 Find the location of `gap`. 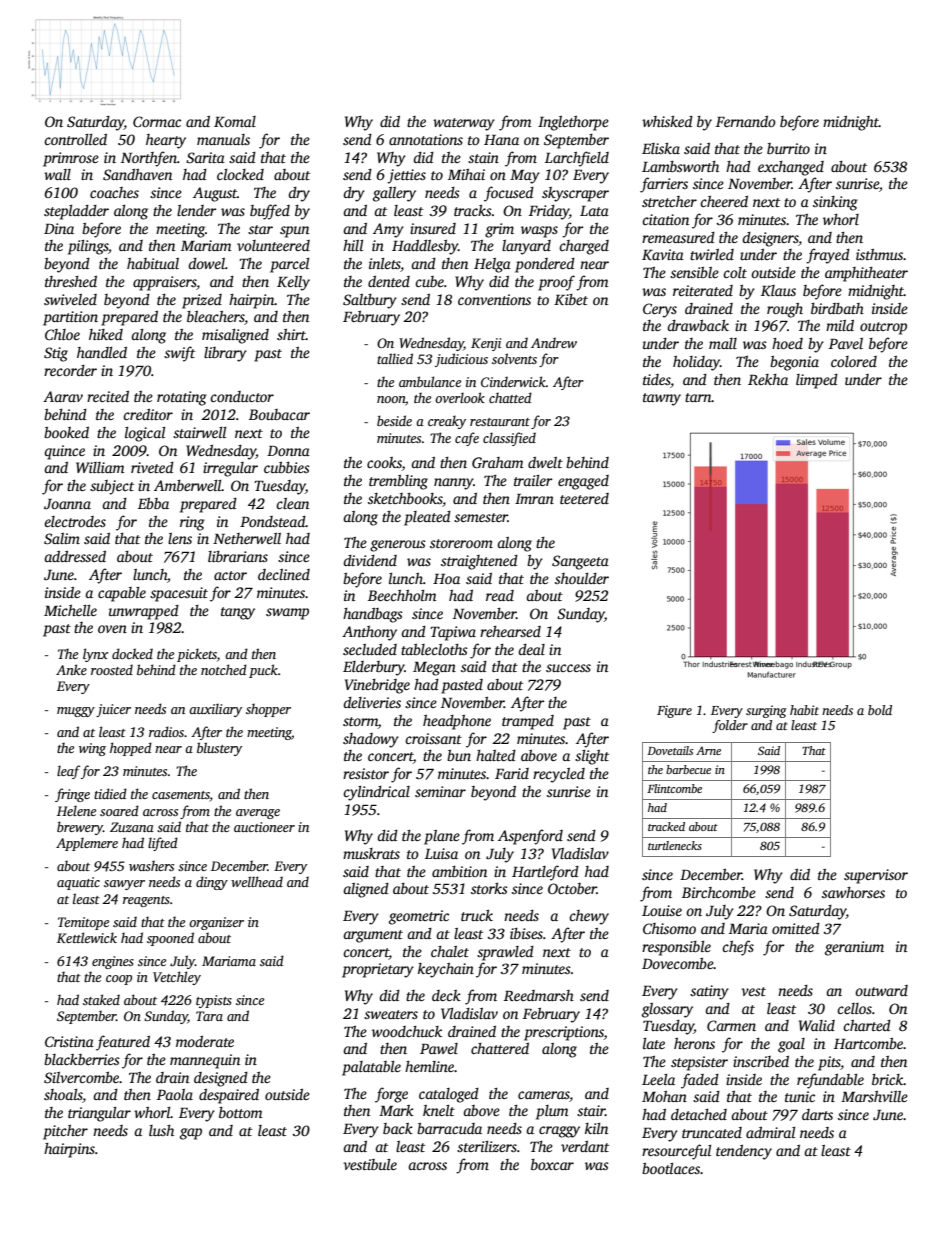

gap is located at coordinates (191, 1134).
